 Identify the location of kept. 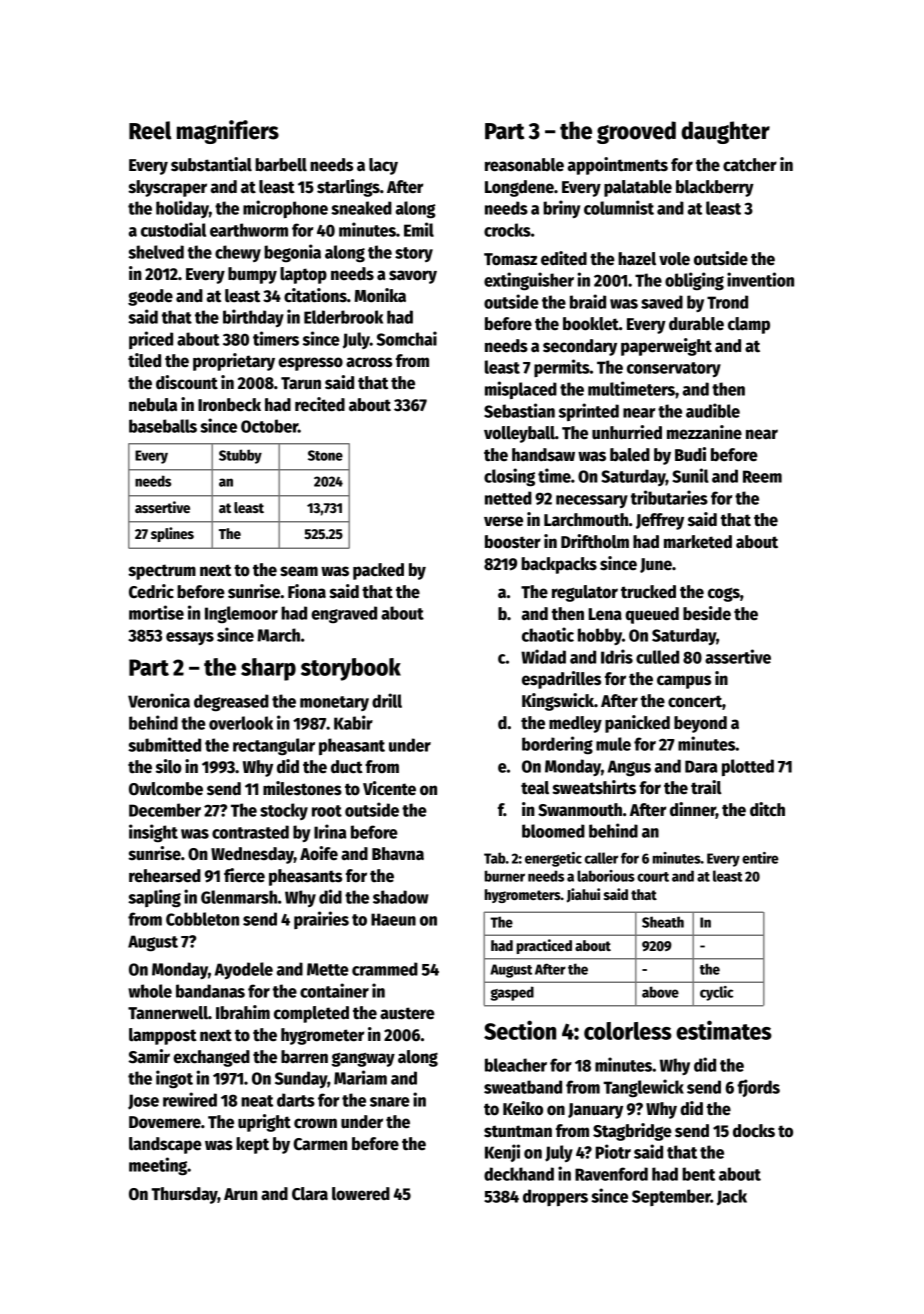
(252, 1145).
